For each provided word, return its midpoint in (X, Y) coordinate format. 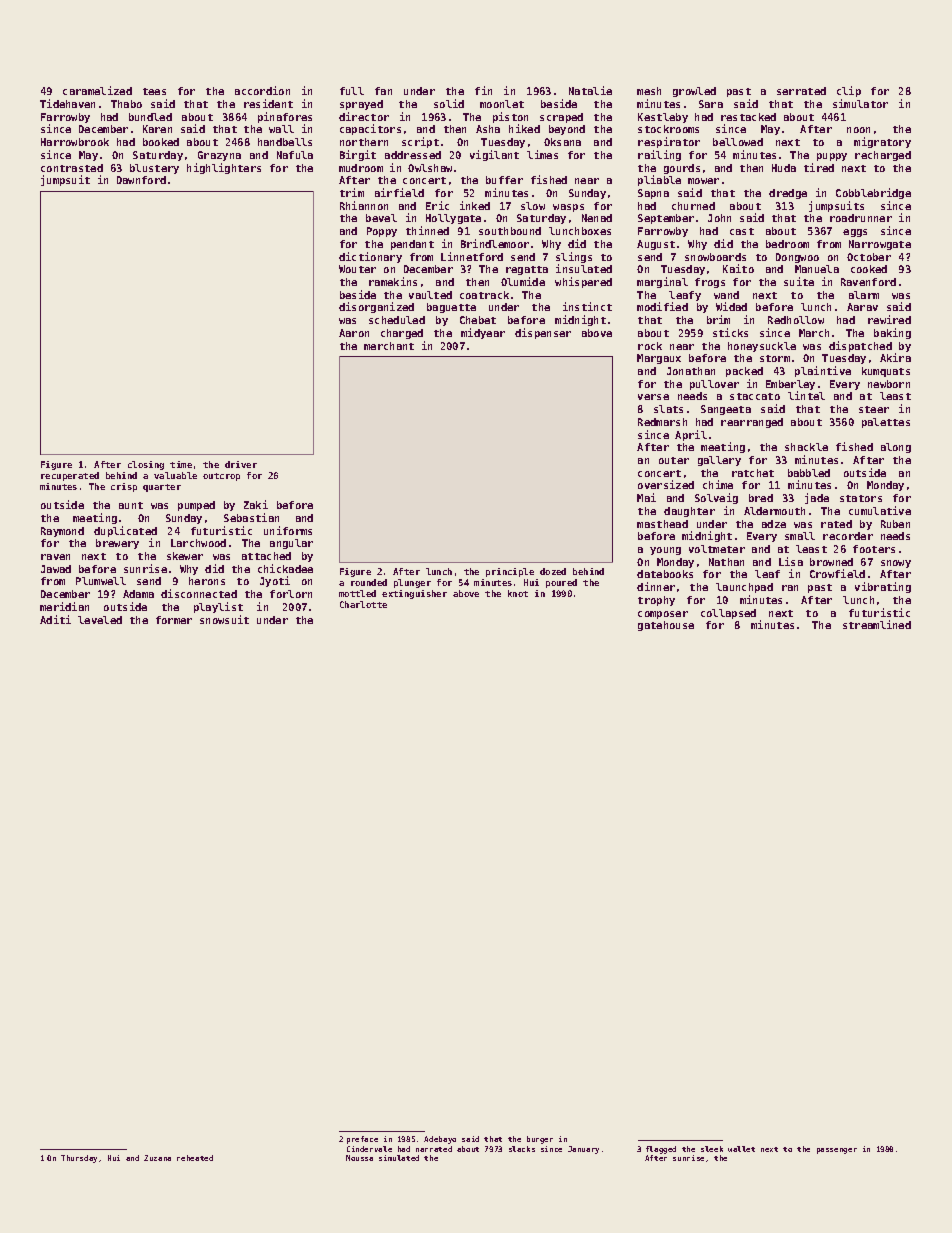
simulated (399, 1158)
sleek (712, 1149)
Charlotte (363, 604)
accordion (262, 90)
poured (561, 583)
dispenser (543, 333)
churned (693, 206)
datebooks (665, 574)
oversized (666, 484)
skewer (185, 556)
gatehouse (666, 626)
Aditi (55, 619)
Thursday (79, 1159)
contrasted (72, 168)
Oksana (562, 142)
